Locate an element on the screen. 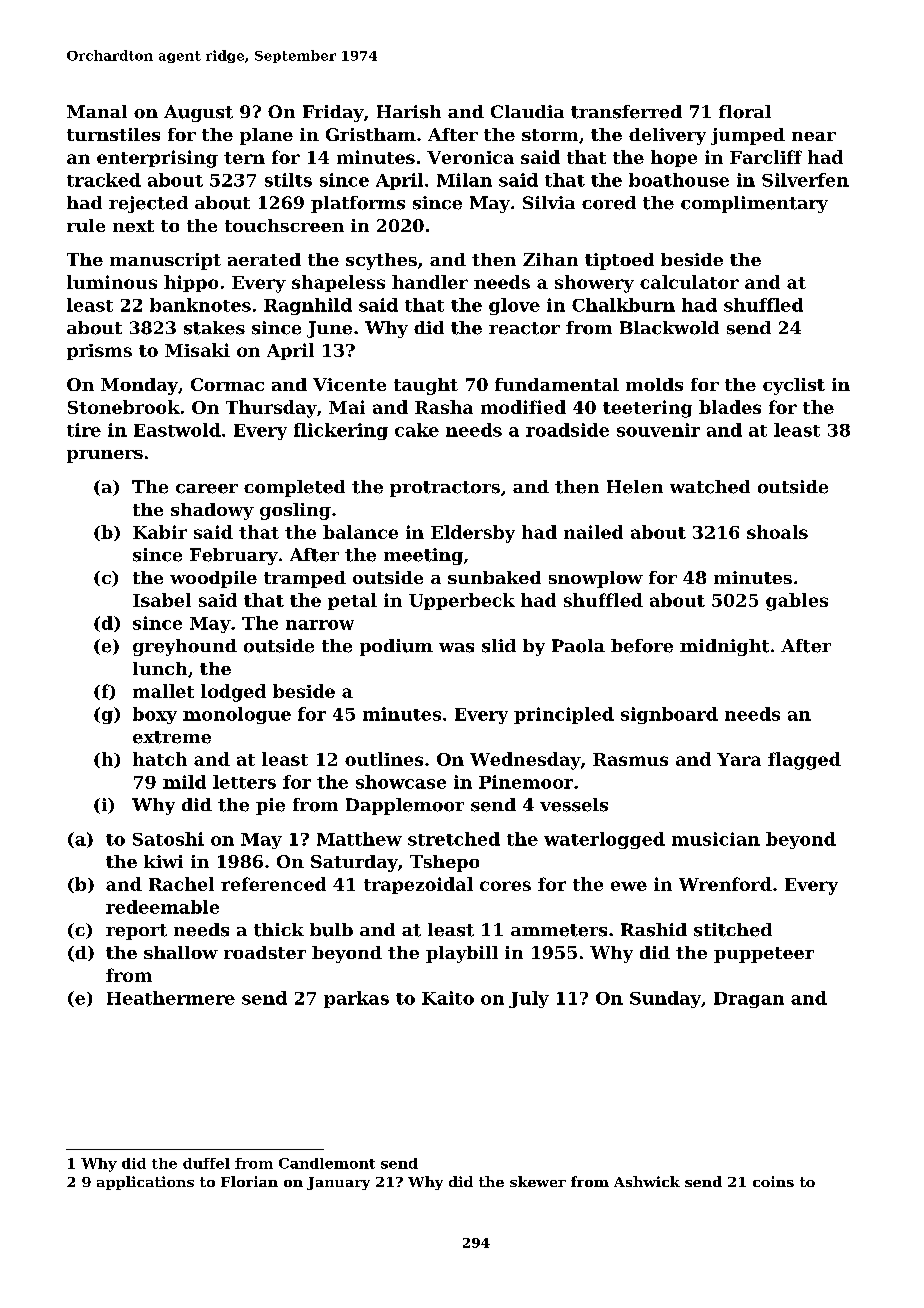 The image size is (924, 1308). January is located at coordinates (338, 1183).
